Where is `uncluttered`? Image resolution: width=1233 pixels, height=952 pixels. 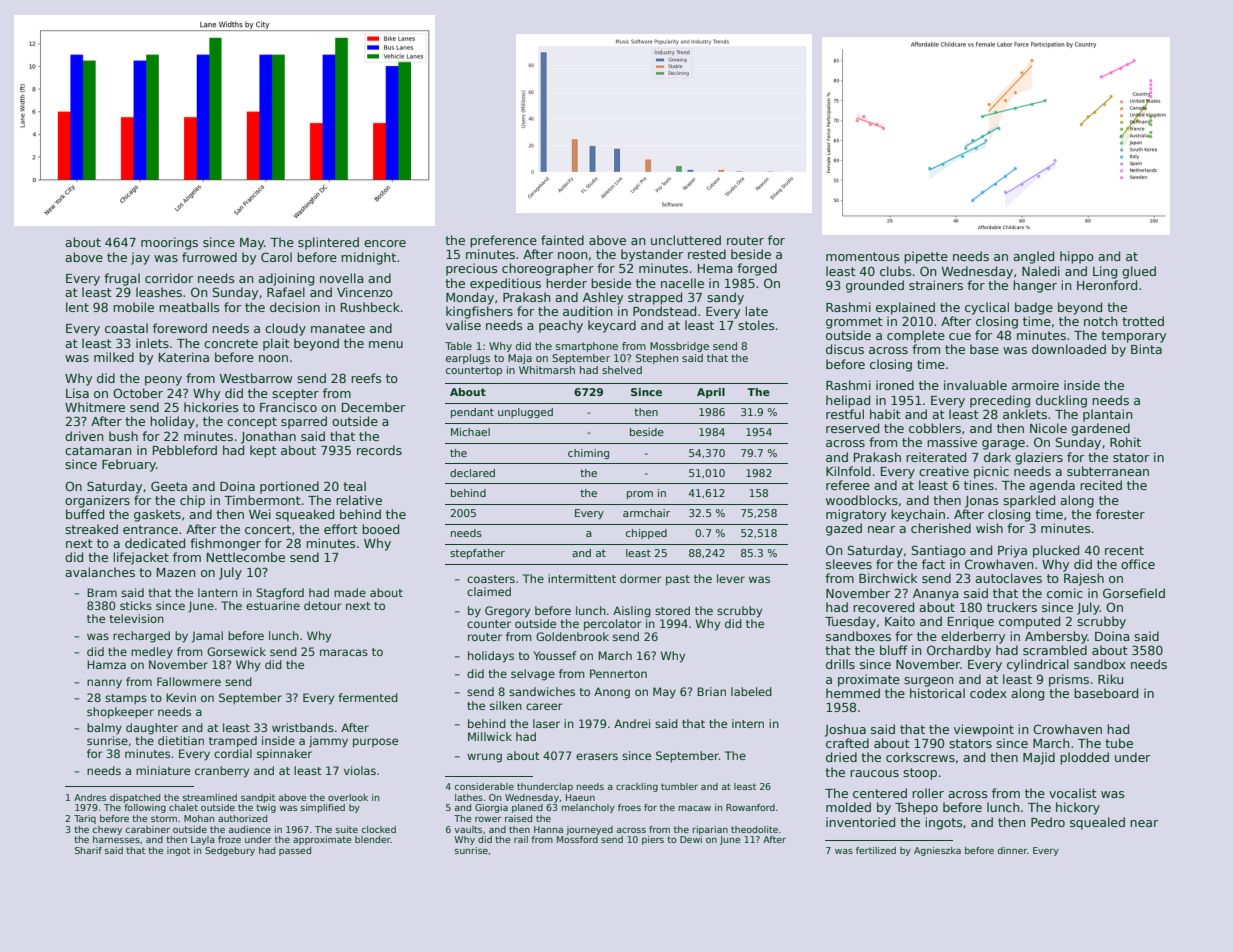
uncluttered is located at coordinates (686, 240).
